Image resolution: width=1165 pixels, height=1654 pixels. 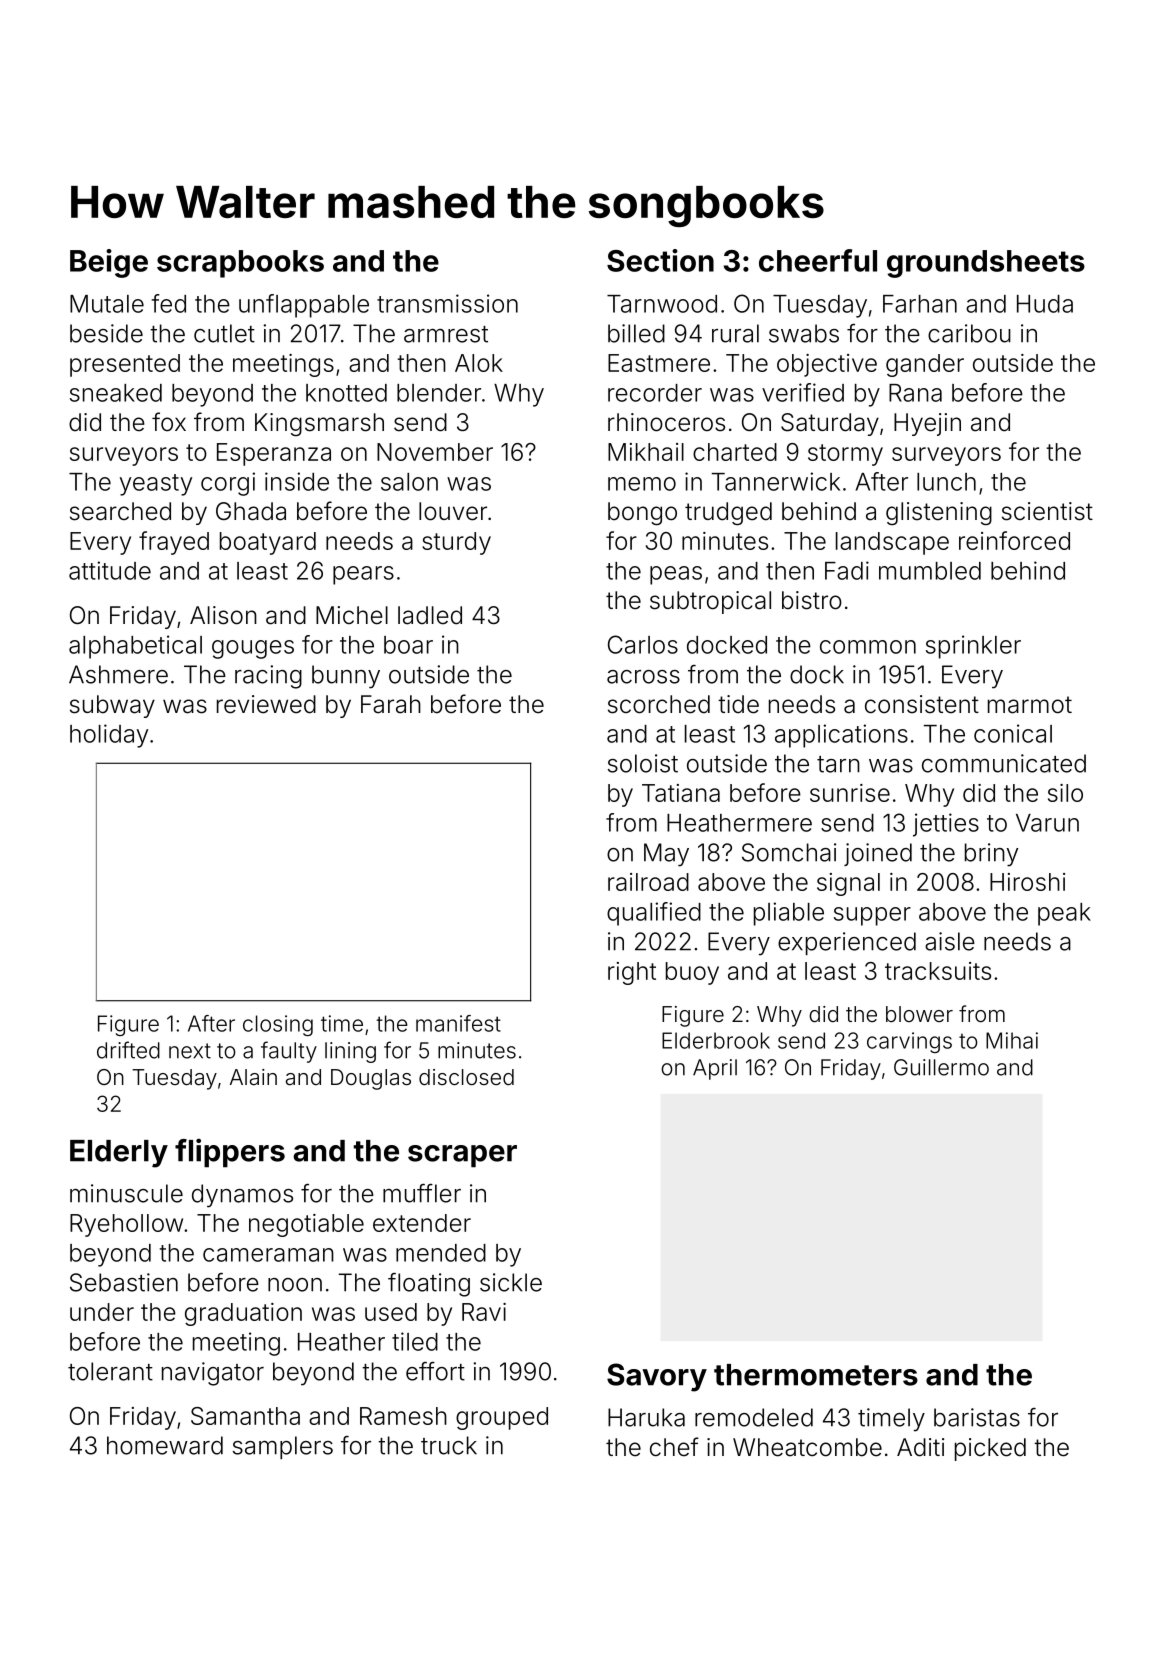 What do you see at coordinates (502, 1418) in the page?
I see `grouped` at bounding box center [502, 1418].
